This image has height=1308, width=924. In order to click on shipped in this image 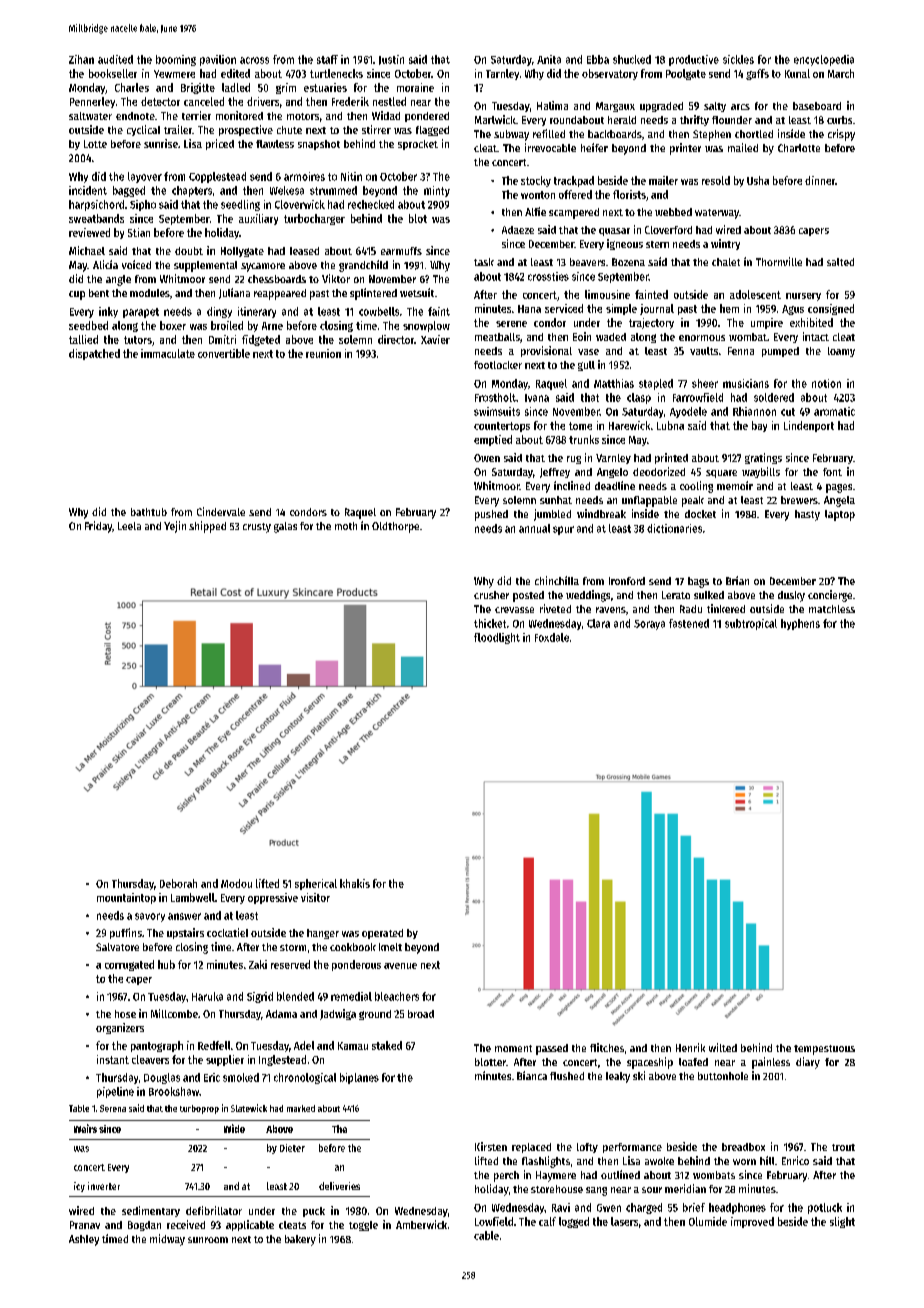, I will do `click(207, 527)`.
